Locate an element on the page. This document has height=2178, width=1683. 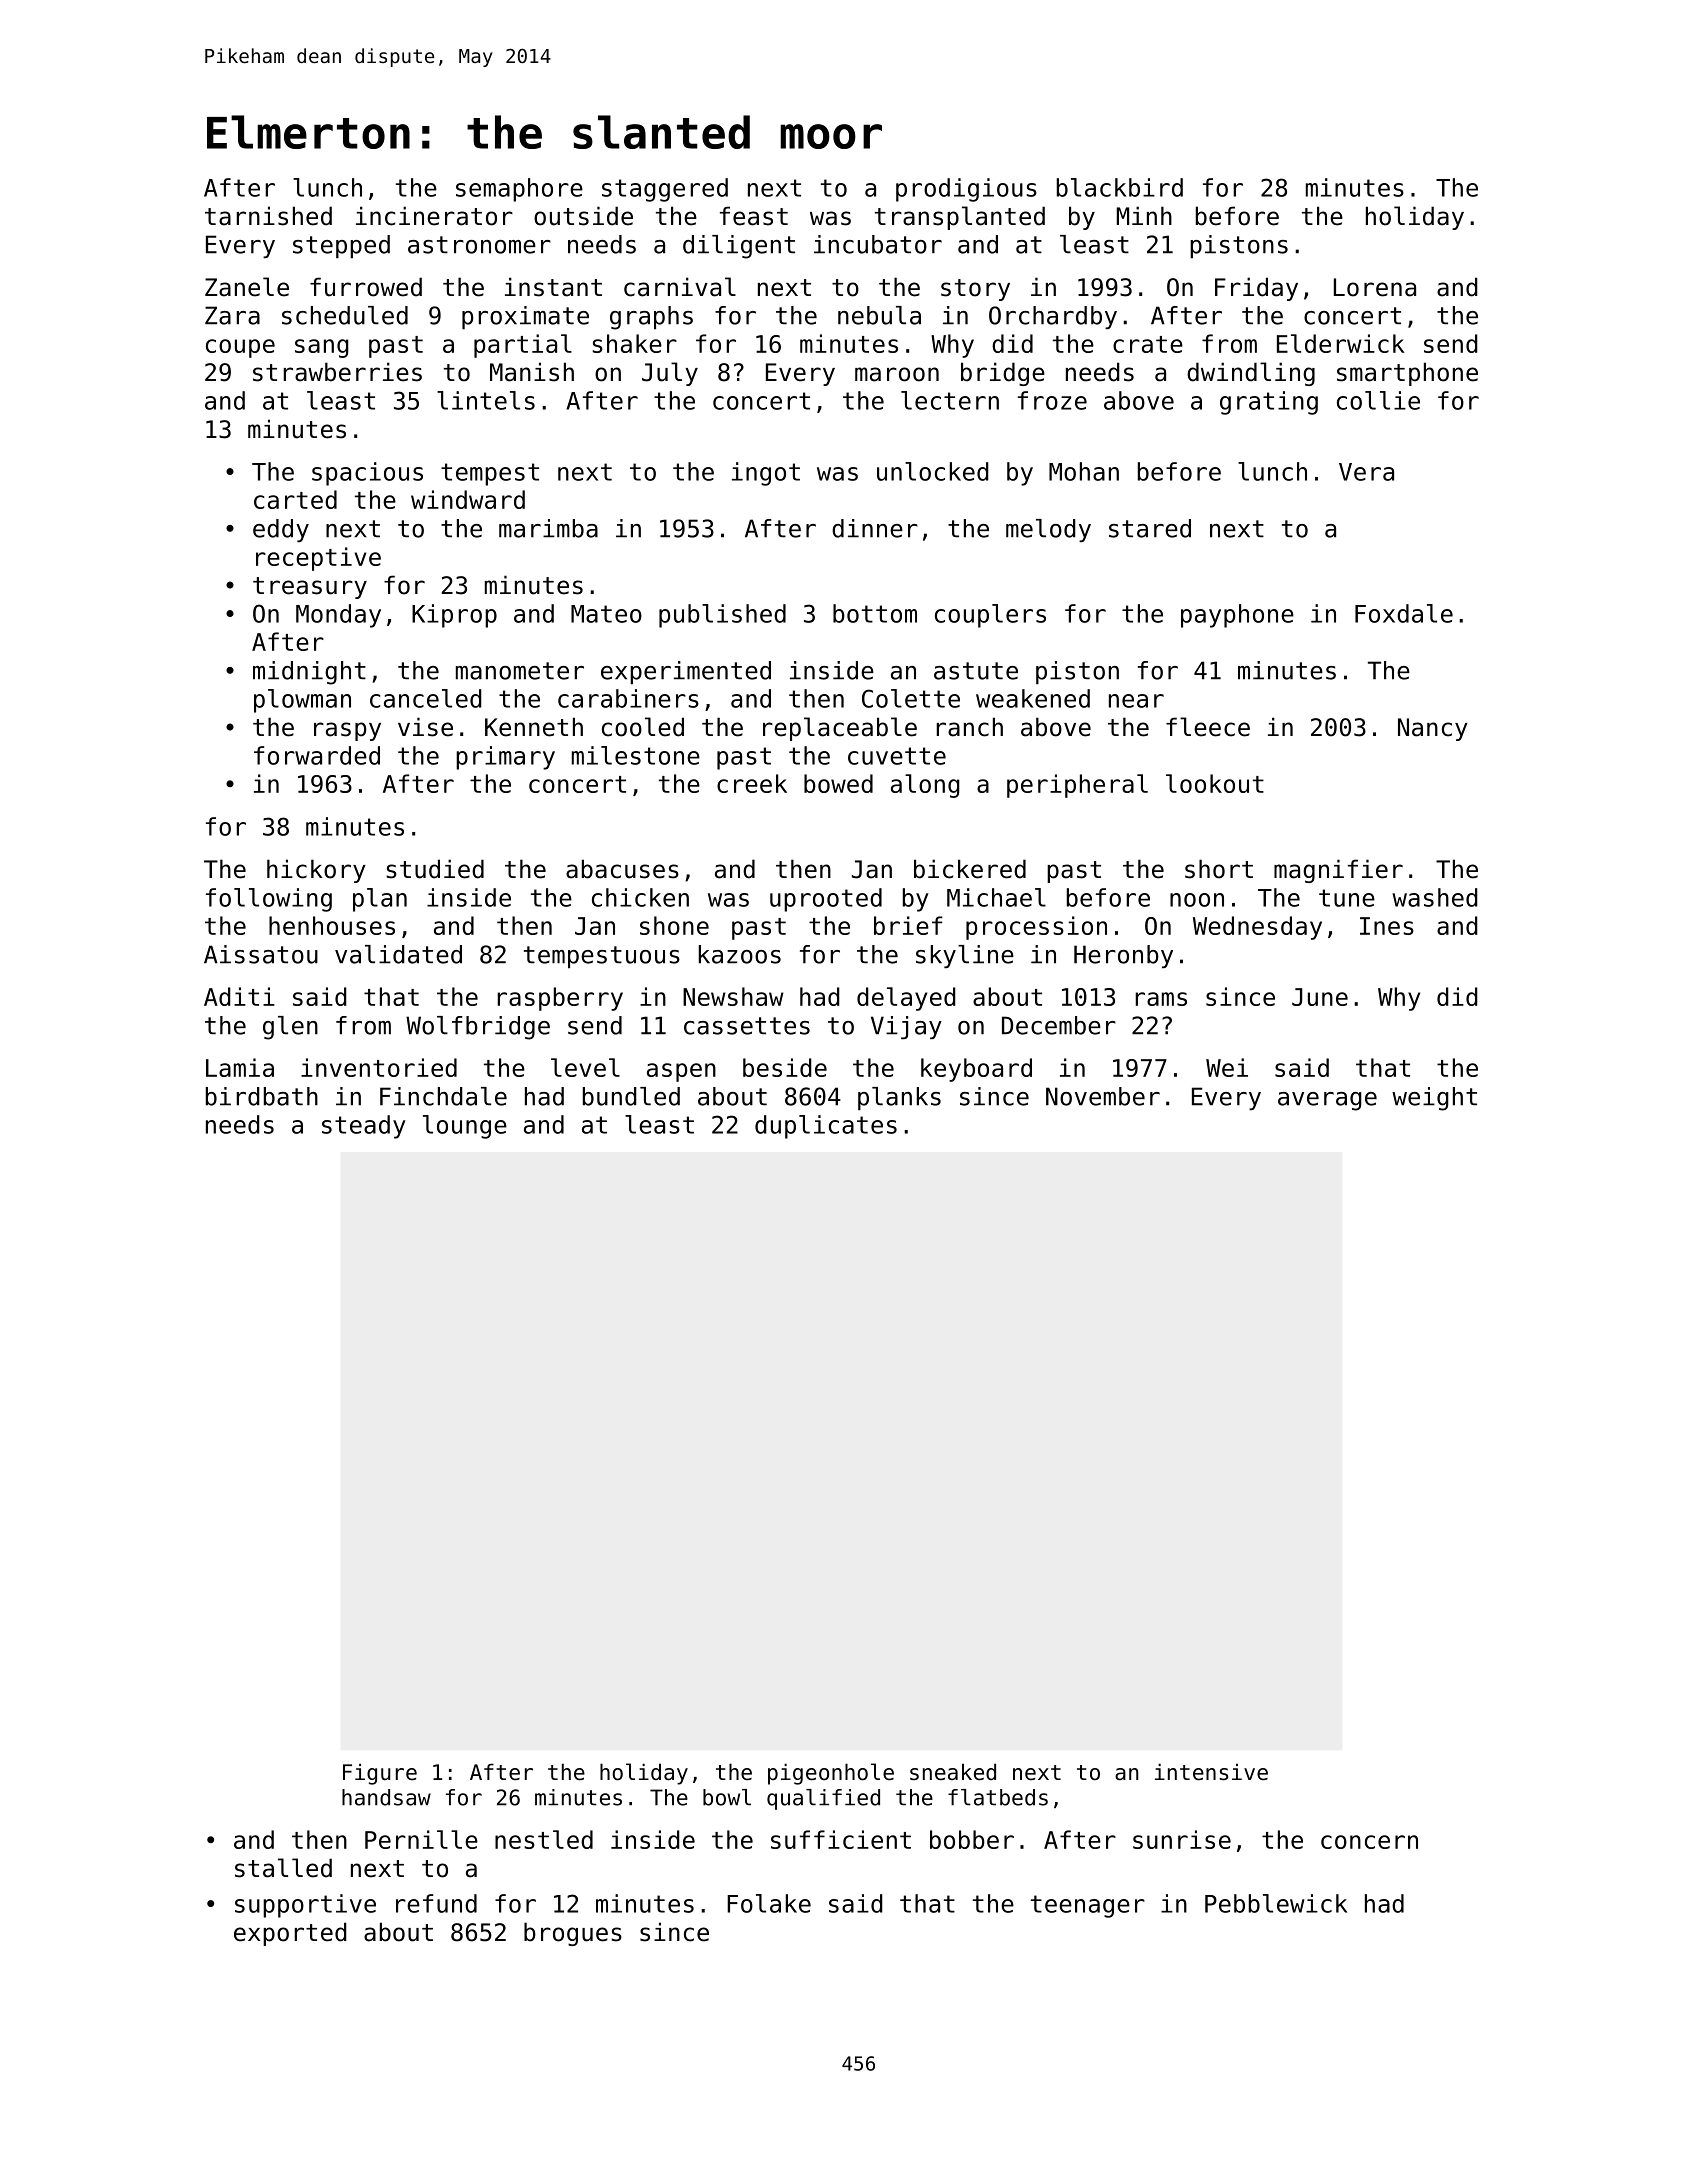
forwarded is located at coordinates (317, 755).
